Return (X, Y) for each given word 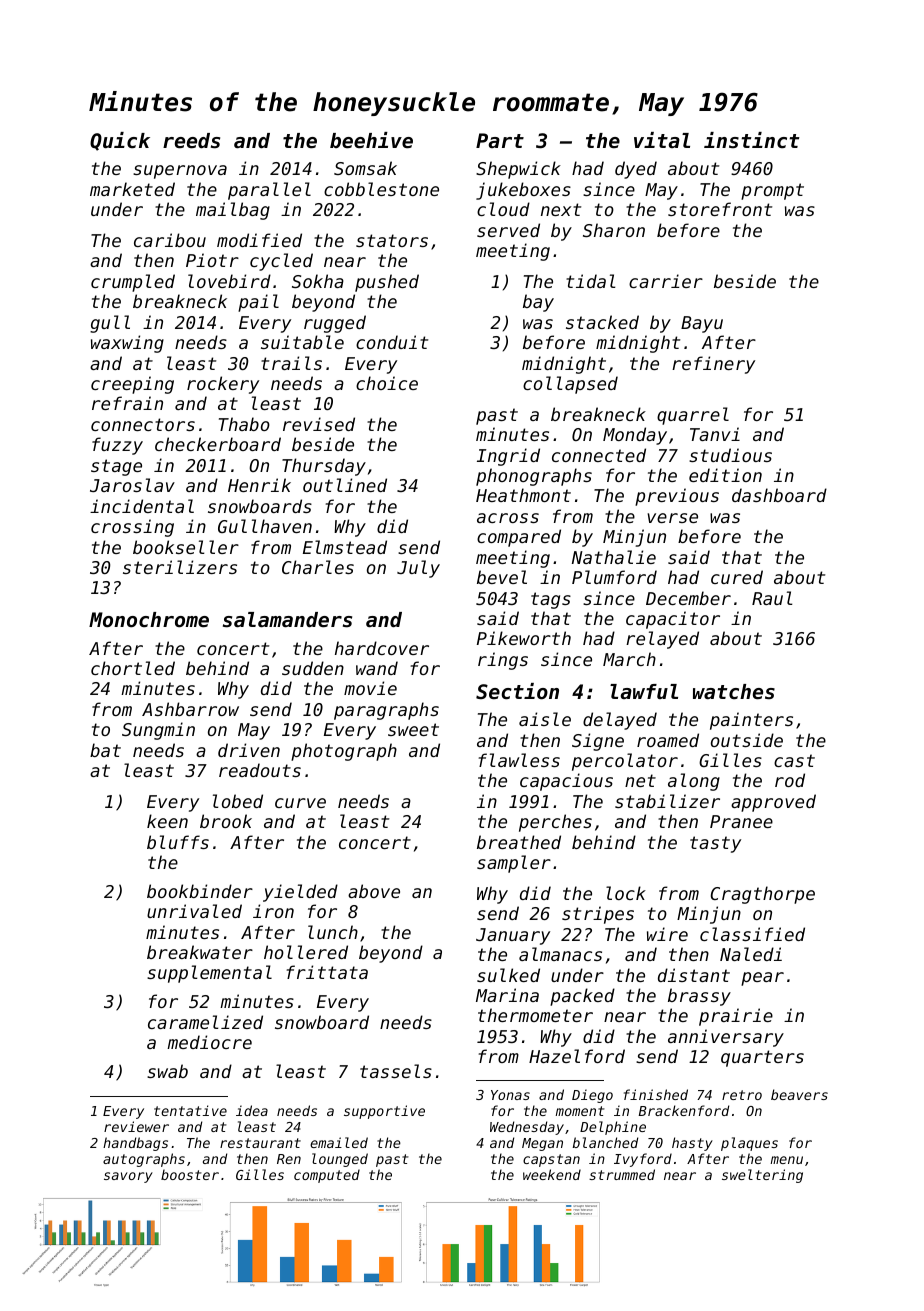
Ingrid (508, 457)
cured (737, 577)
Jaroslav (132, 485)
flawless (519, 760)
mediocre (209, 1042)
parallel (269, 191)
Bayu (702, 324)
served (508, 230)
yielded (300, 893)
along (694, 782)
